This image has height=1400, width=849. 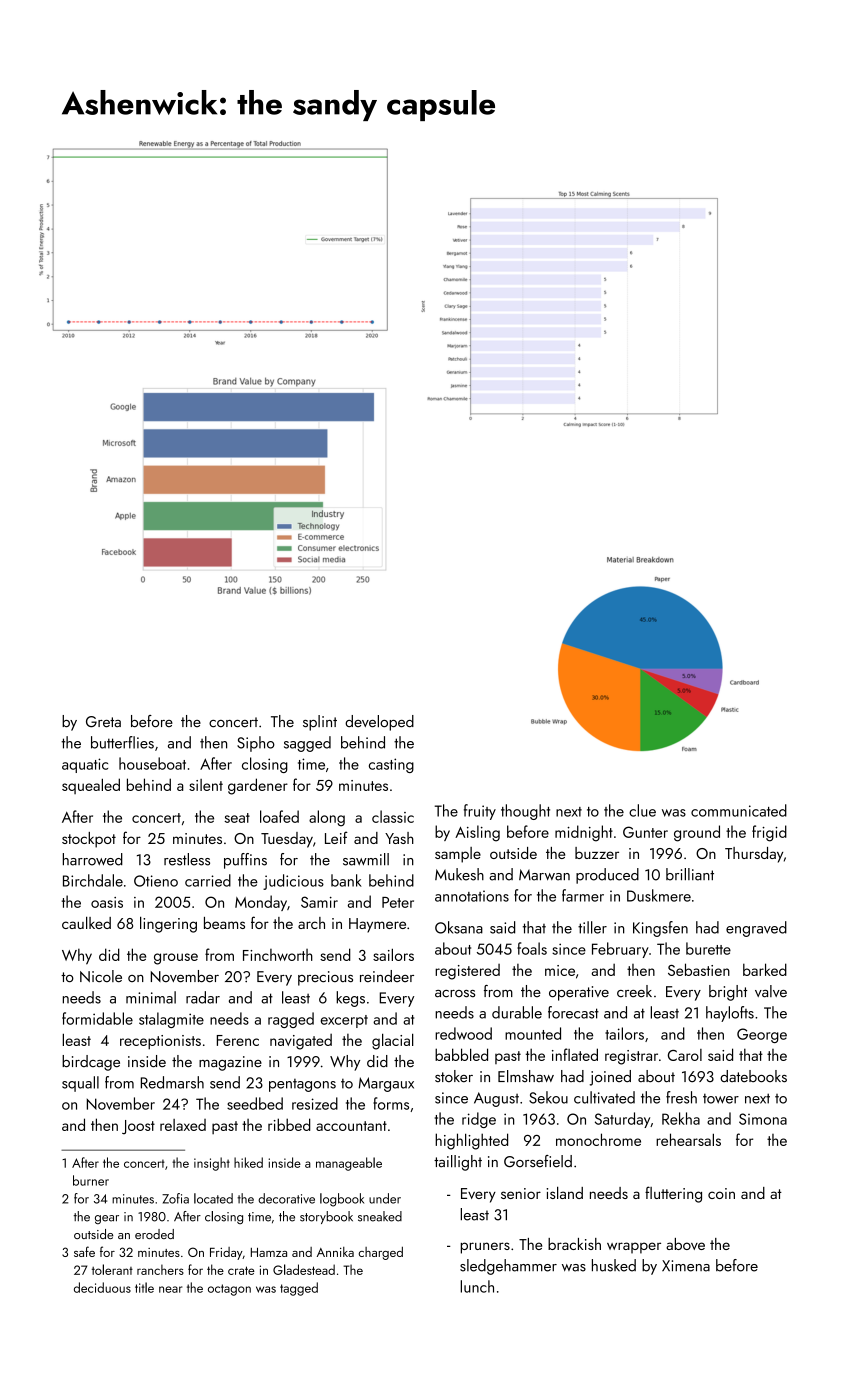 I want to click on birdcage, so click(x=91, y=1063).
